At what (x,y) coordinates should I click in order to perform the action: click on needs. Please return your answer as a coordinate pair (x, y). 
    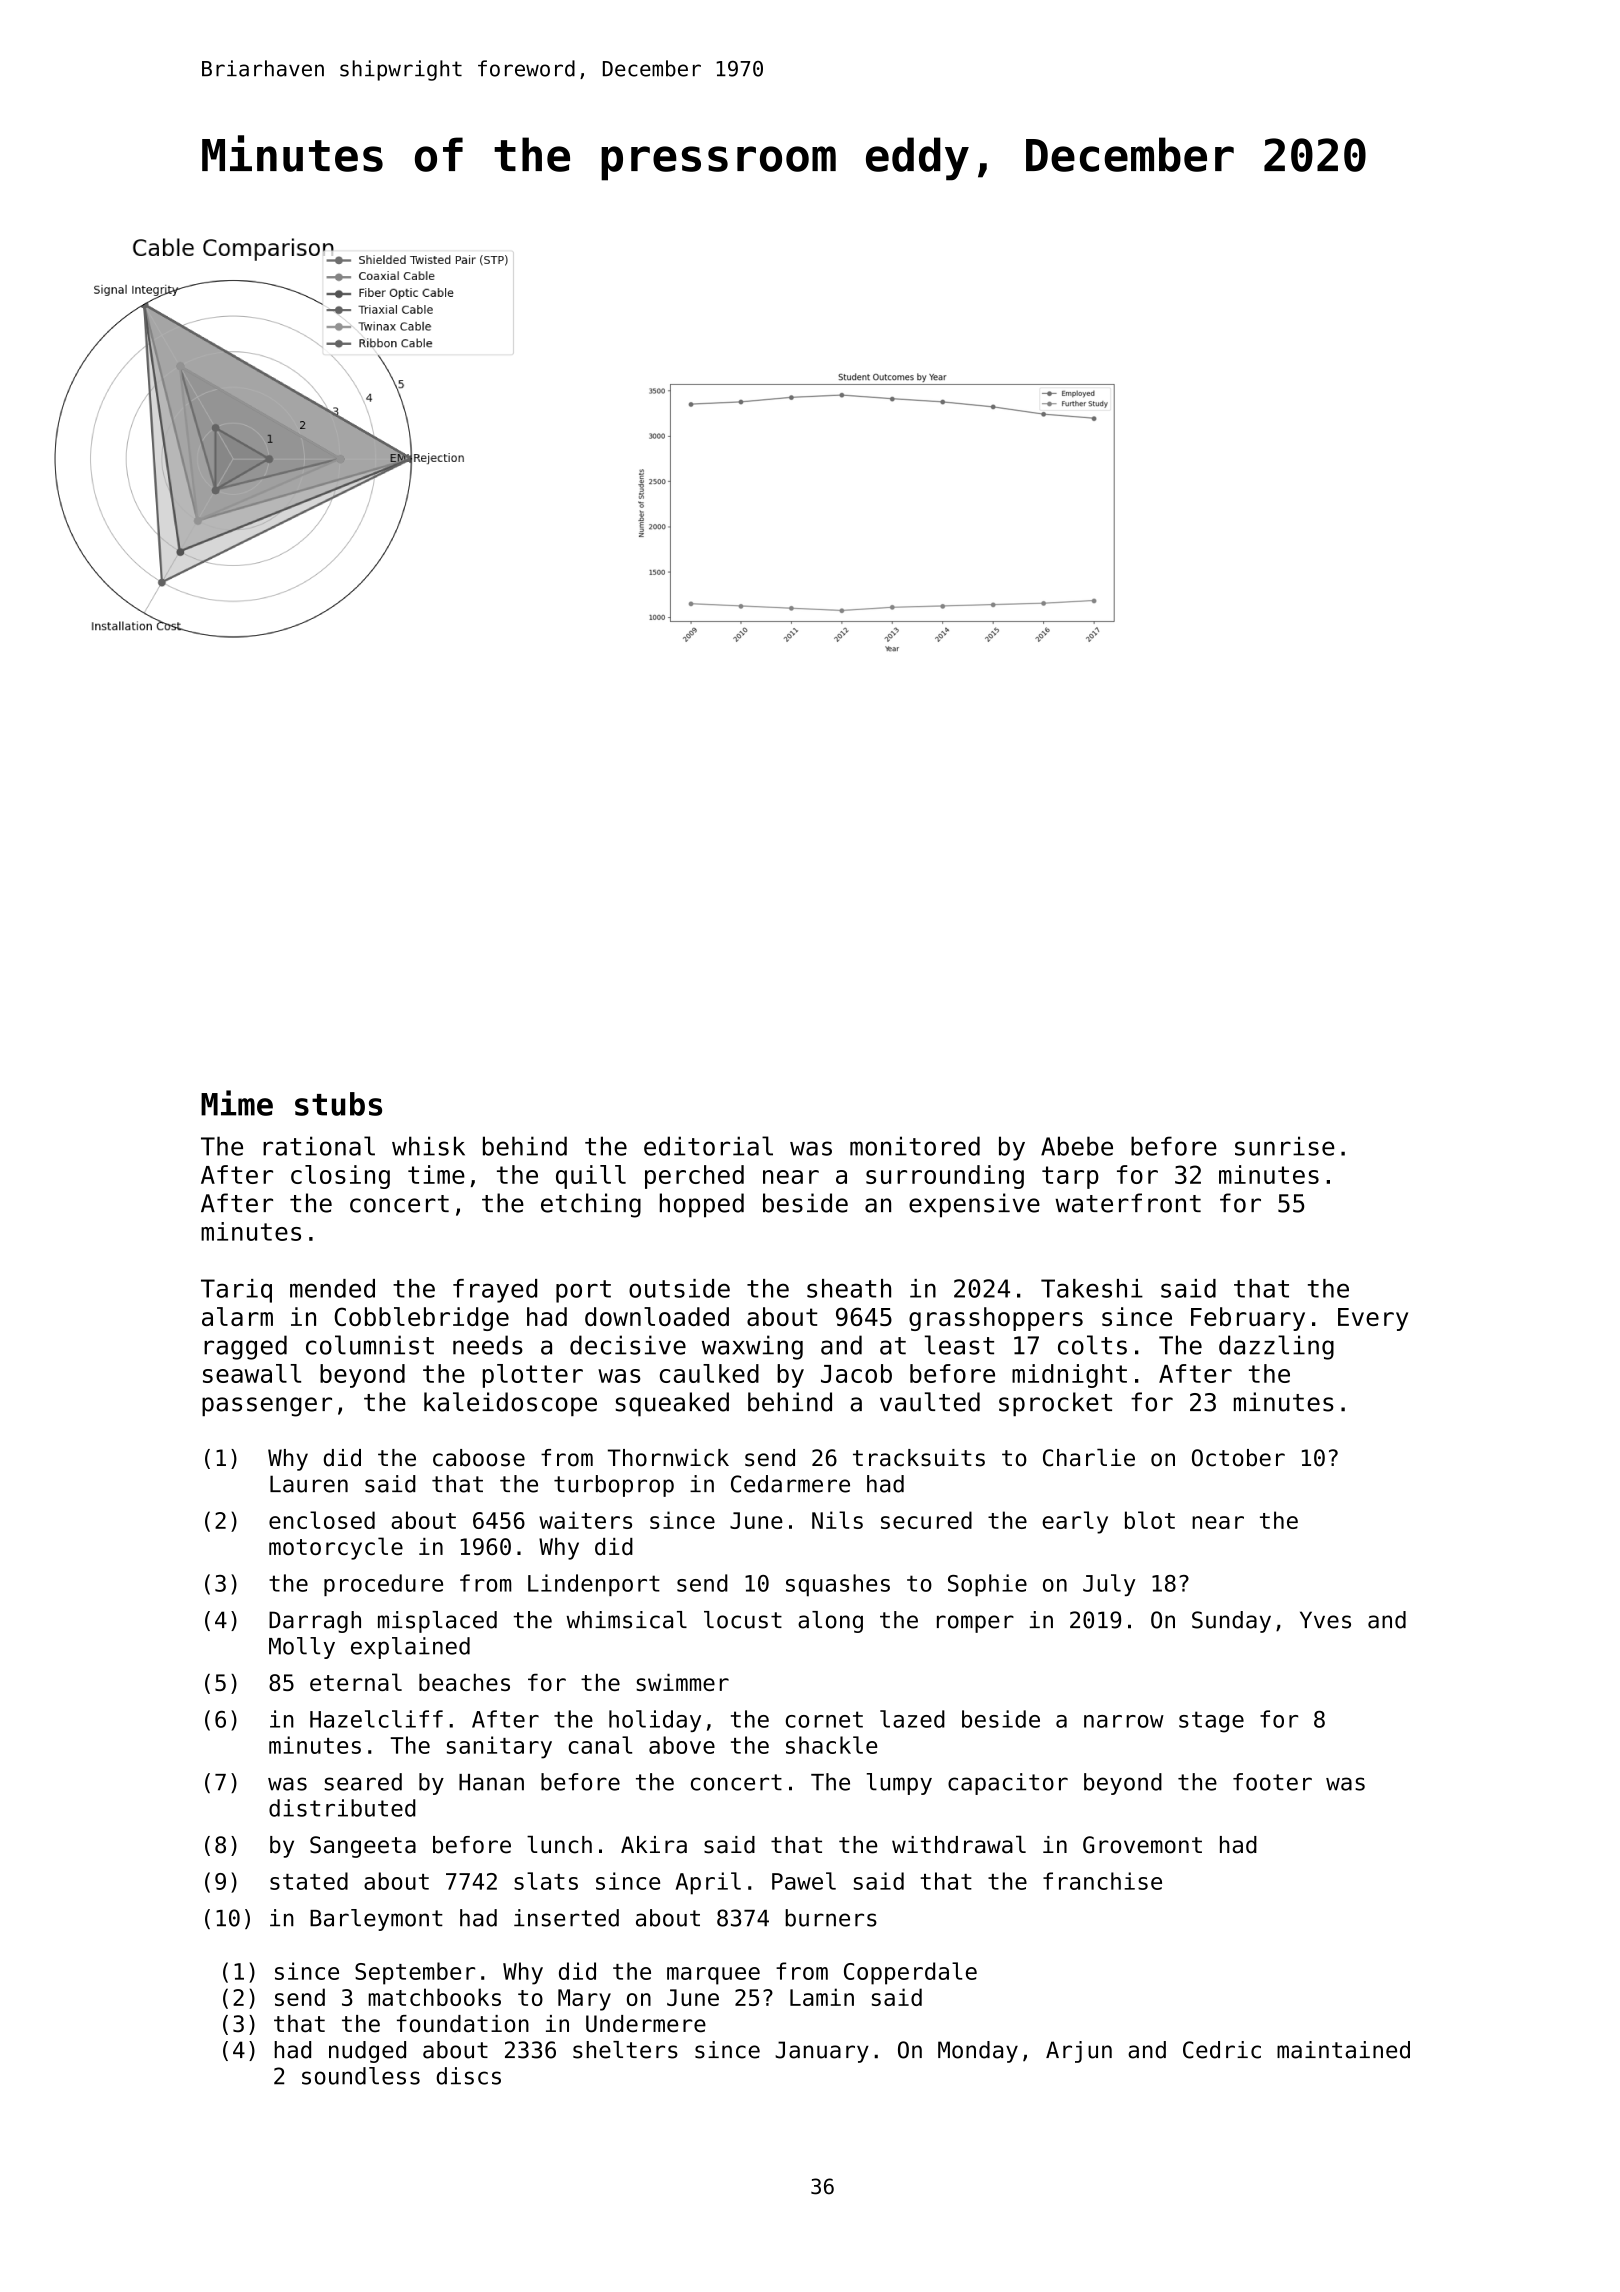
    Looking at the image, I should click on (488, 1345).
